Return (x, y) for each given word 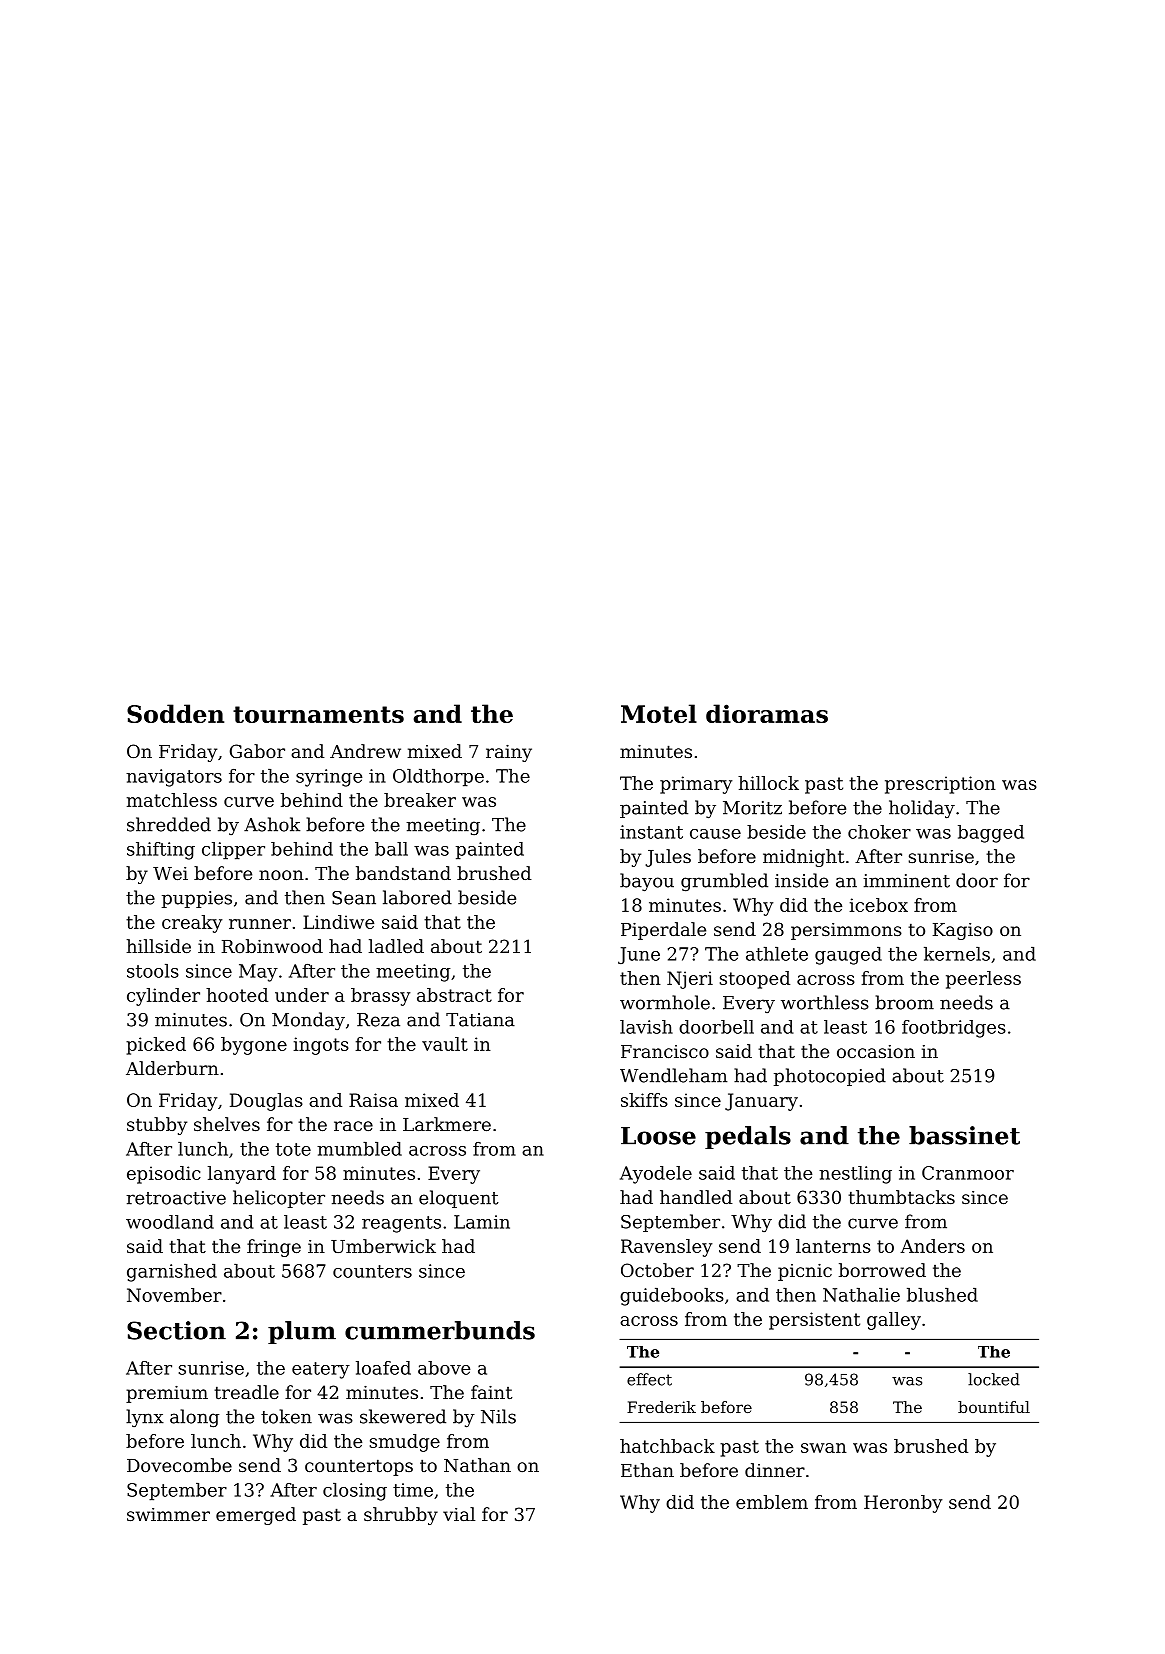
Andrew (365, 751)
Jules (668, 858)
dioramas (767, 713)
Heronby (903, 1504)
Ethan (647, 1470)
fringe (274, 1248)
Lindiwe (338, 922)
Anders (932, 1246)
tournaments (318, 714)
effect (649, 1379)
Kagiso (963, 931)
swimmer (168, 1514)
